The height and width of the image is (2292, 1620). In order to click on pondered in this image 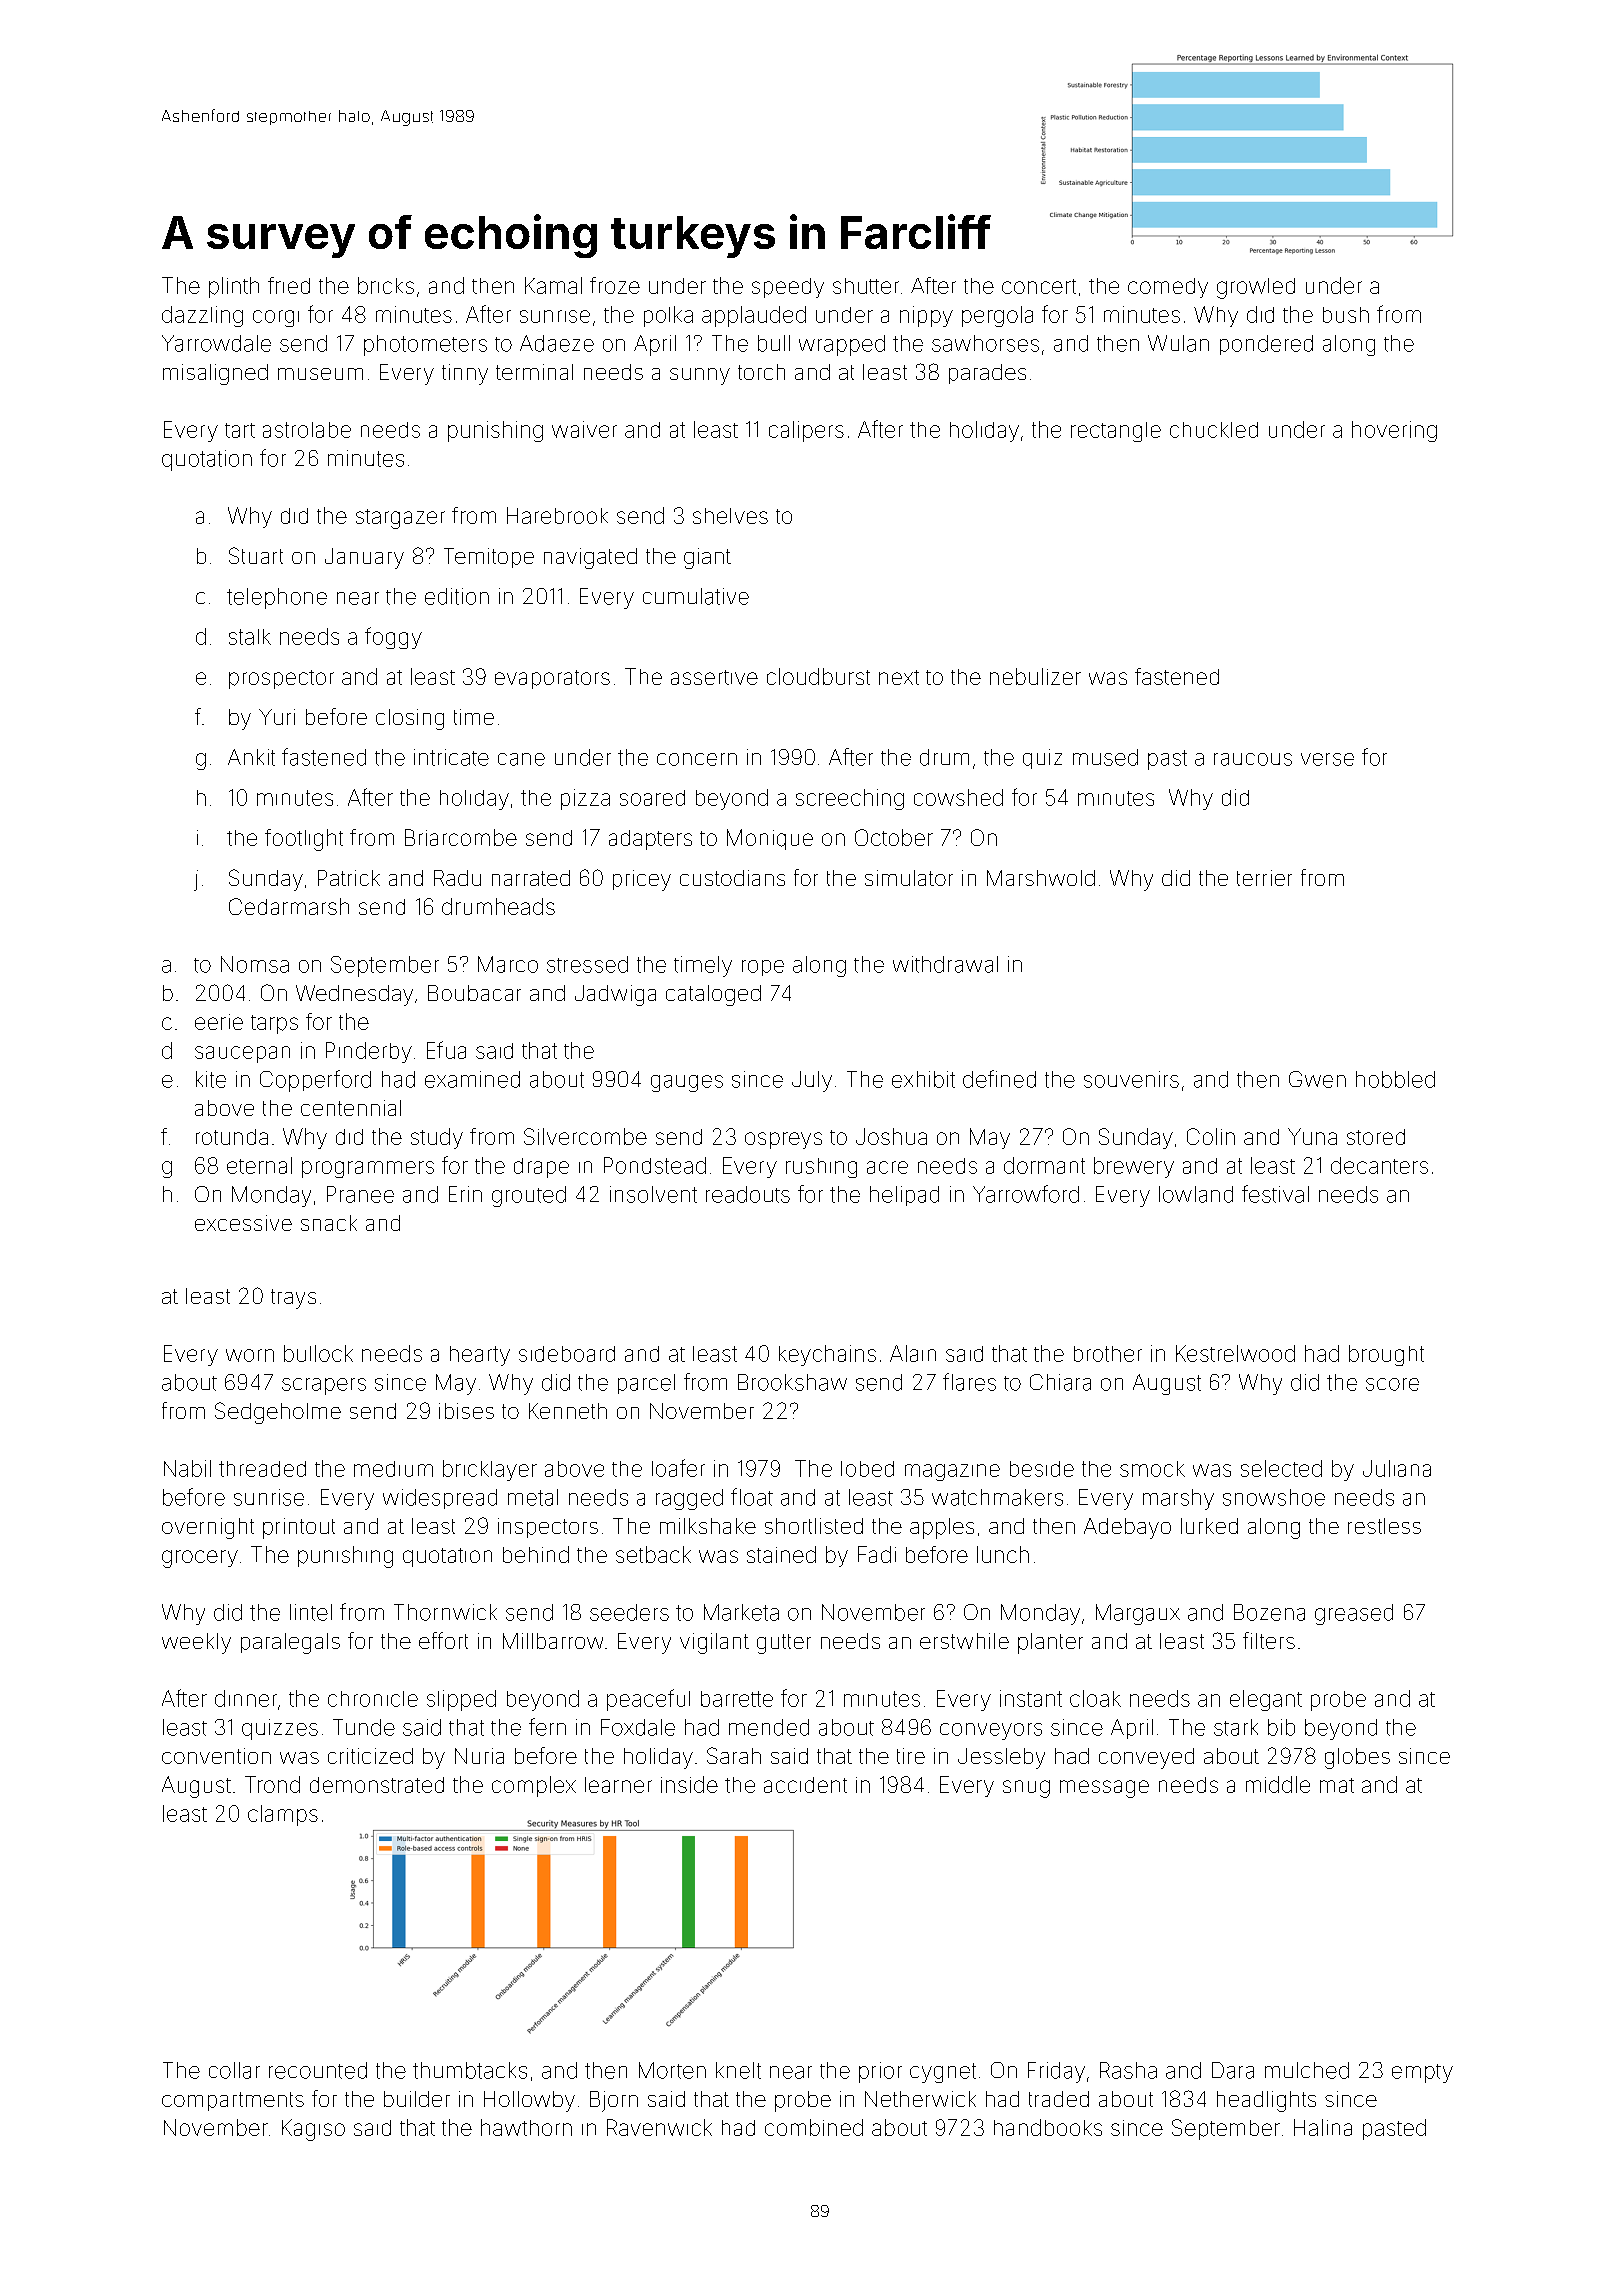, I will do `click(1266, 345)`.
